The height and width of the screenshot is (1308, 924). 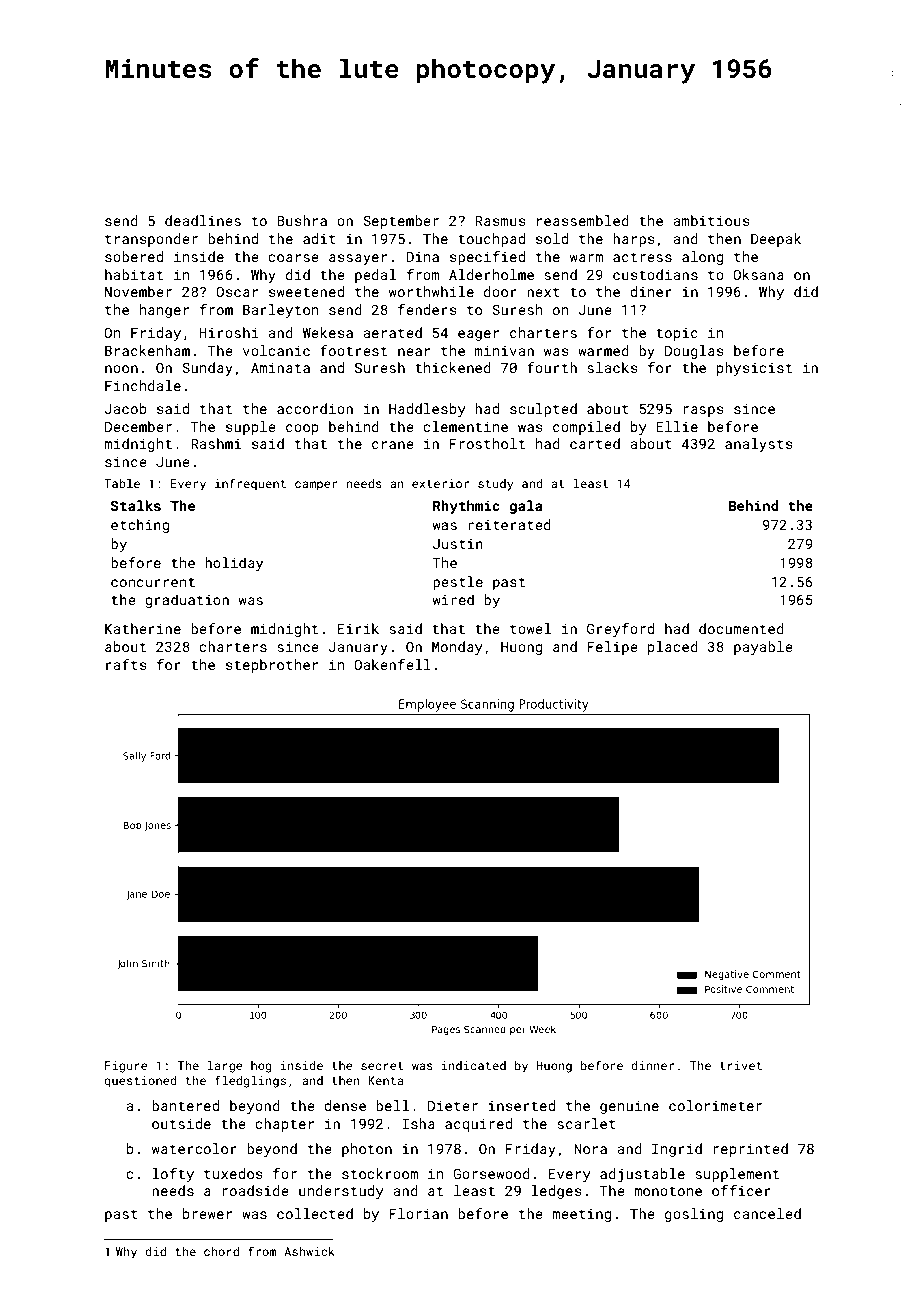 What do you see at coordinates (392, 664) in the screenshot?
I see `Oakenfell` at bounding box center [392, 664].
